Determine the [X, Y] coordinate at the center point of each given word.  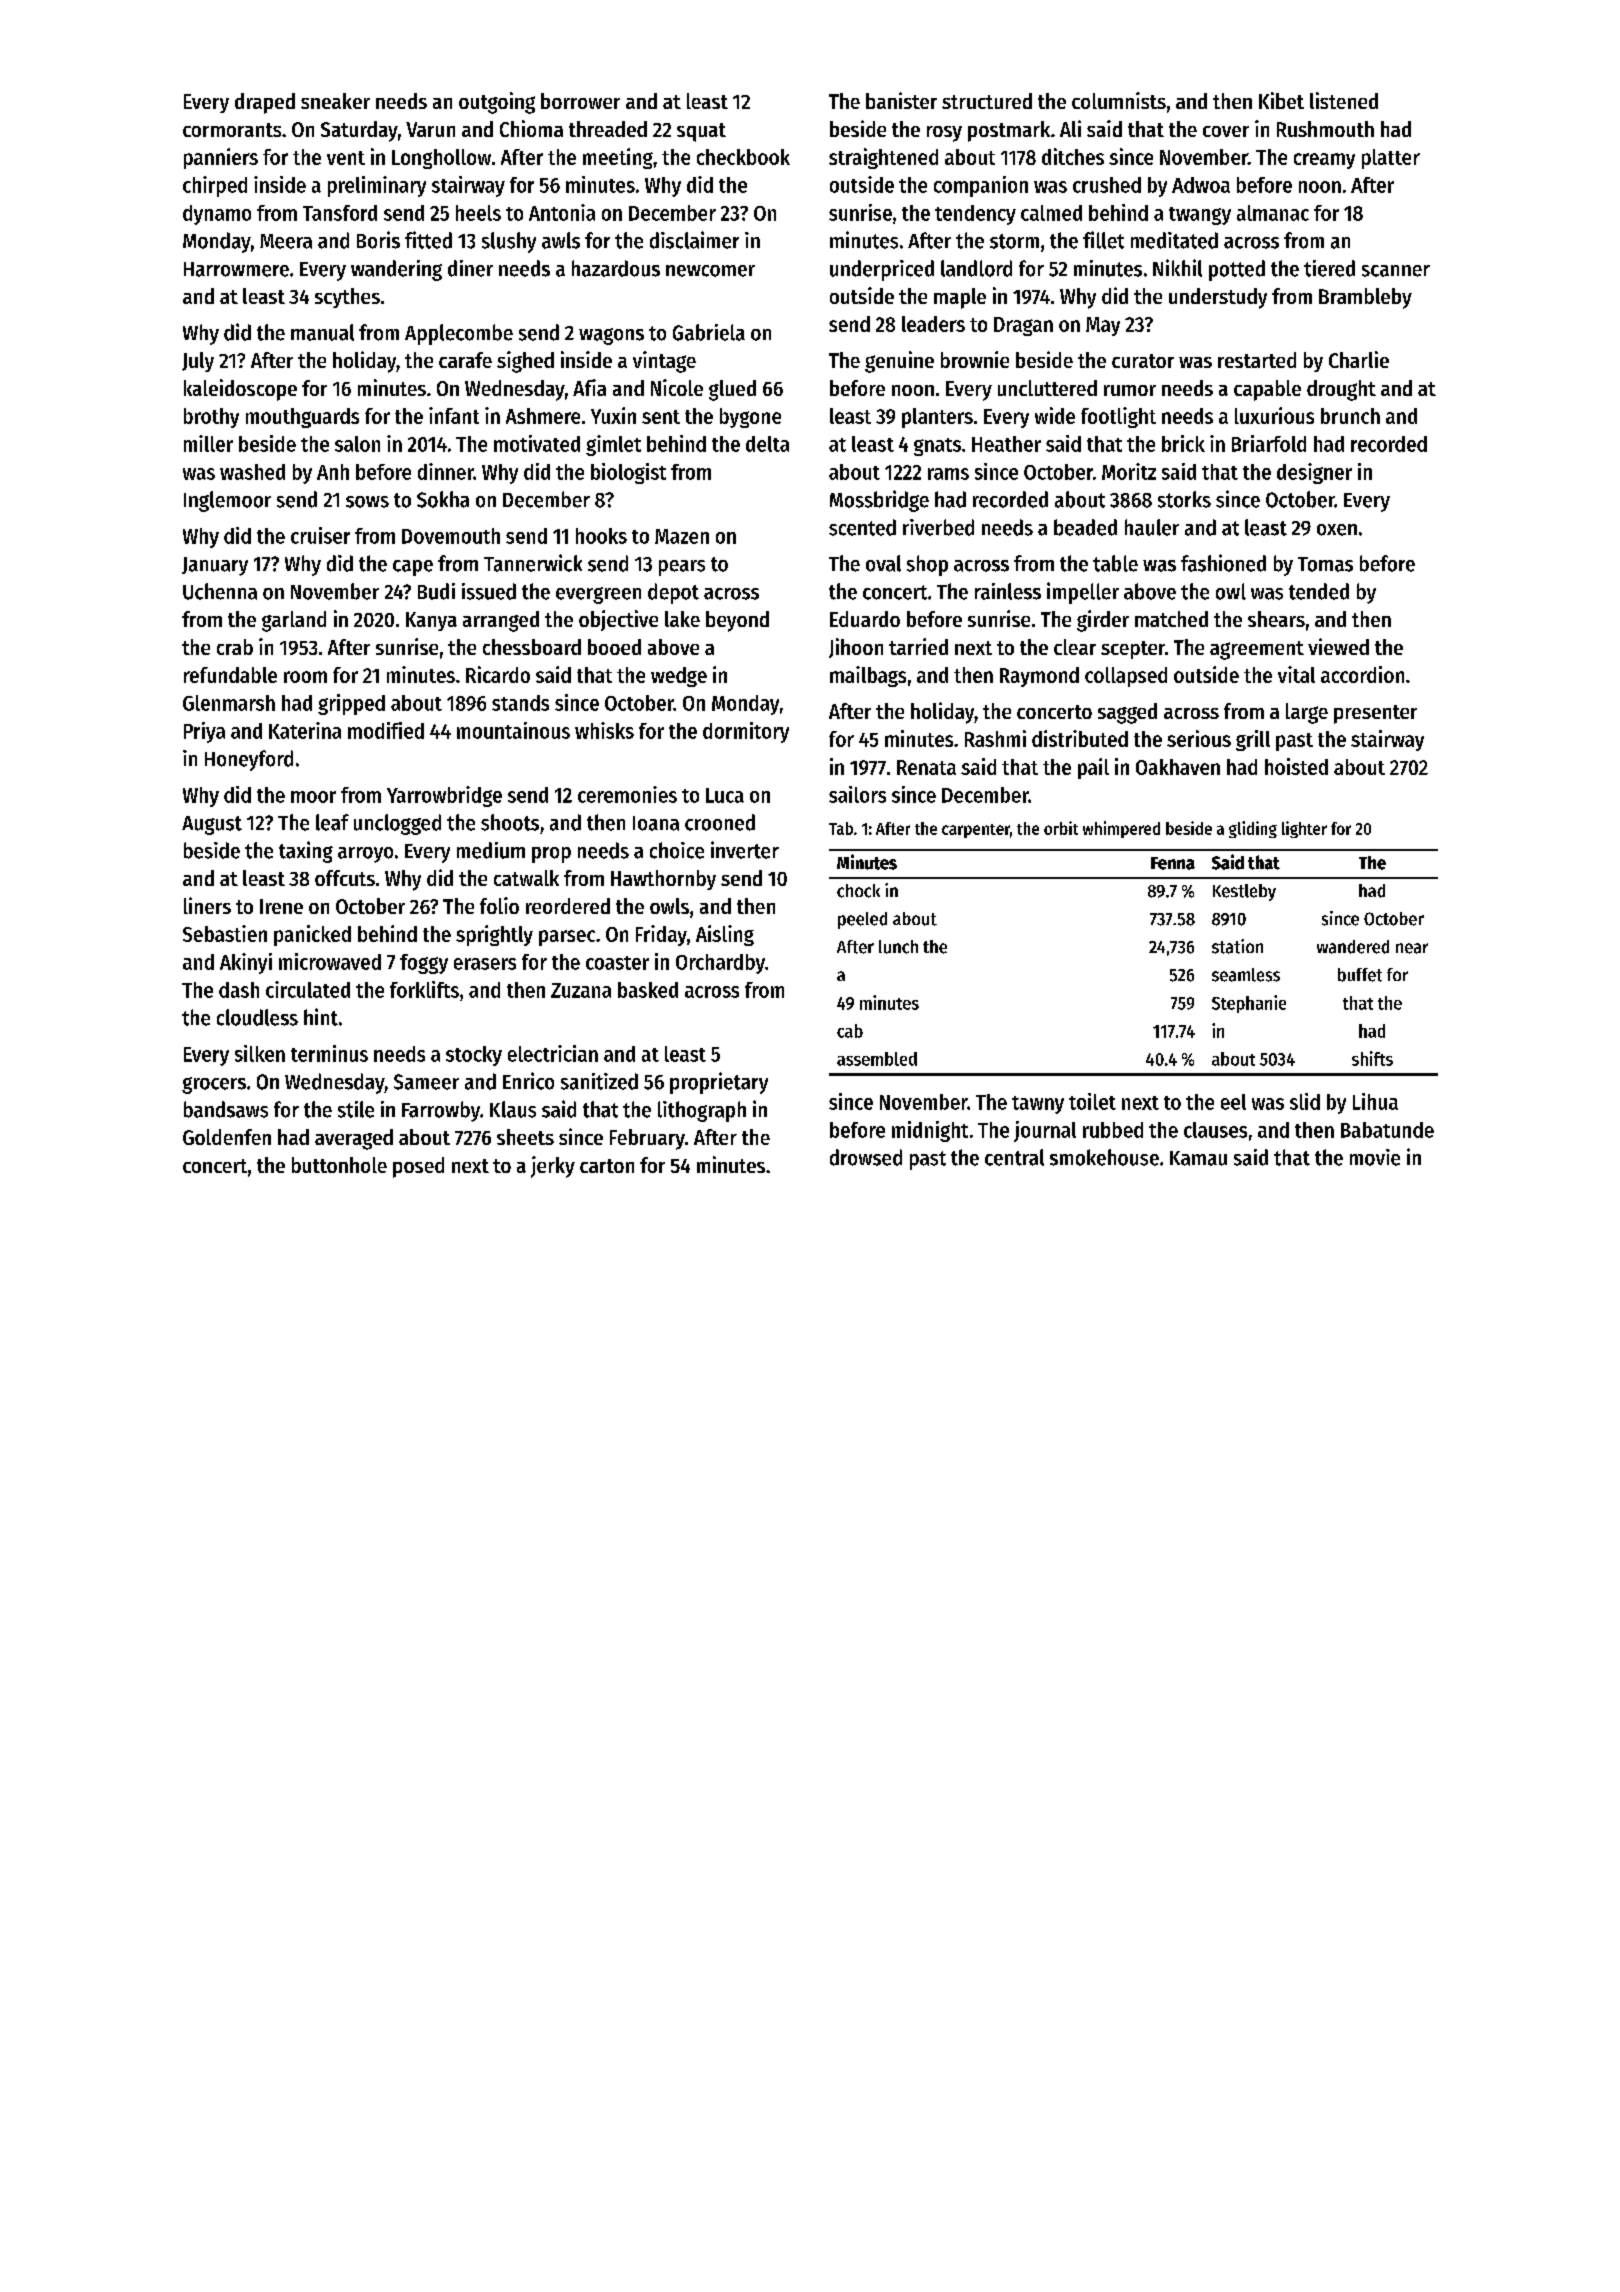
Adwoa [1201, 185]
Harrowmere [236, 269]
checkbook [743, 157]
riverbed [938, 527]
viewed [1338, 646]
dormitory [746, 732]
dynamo [217, 215]
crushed [1107, 185]
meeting [618, 158]
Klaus [513, 1109]
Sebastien [225, 933]
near [1412, 948]
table [1115, 563]
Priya [204, 732]
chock [858, 891]
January [215, 566]
